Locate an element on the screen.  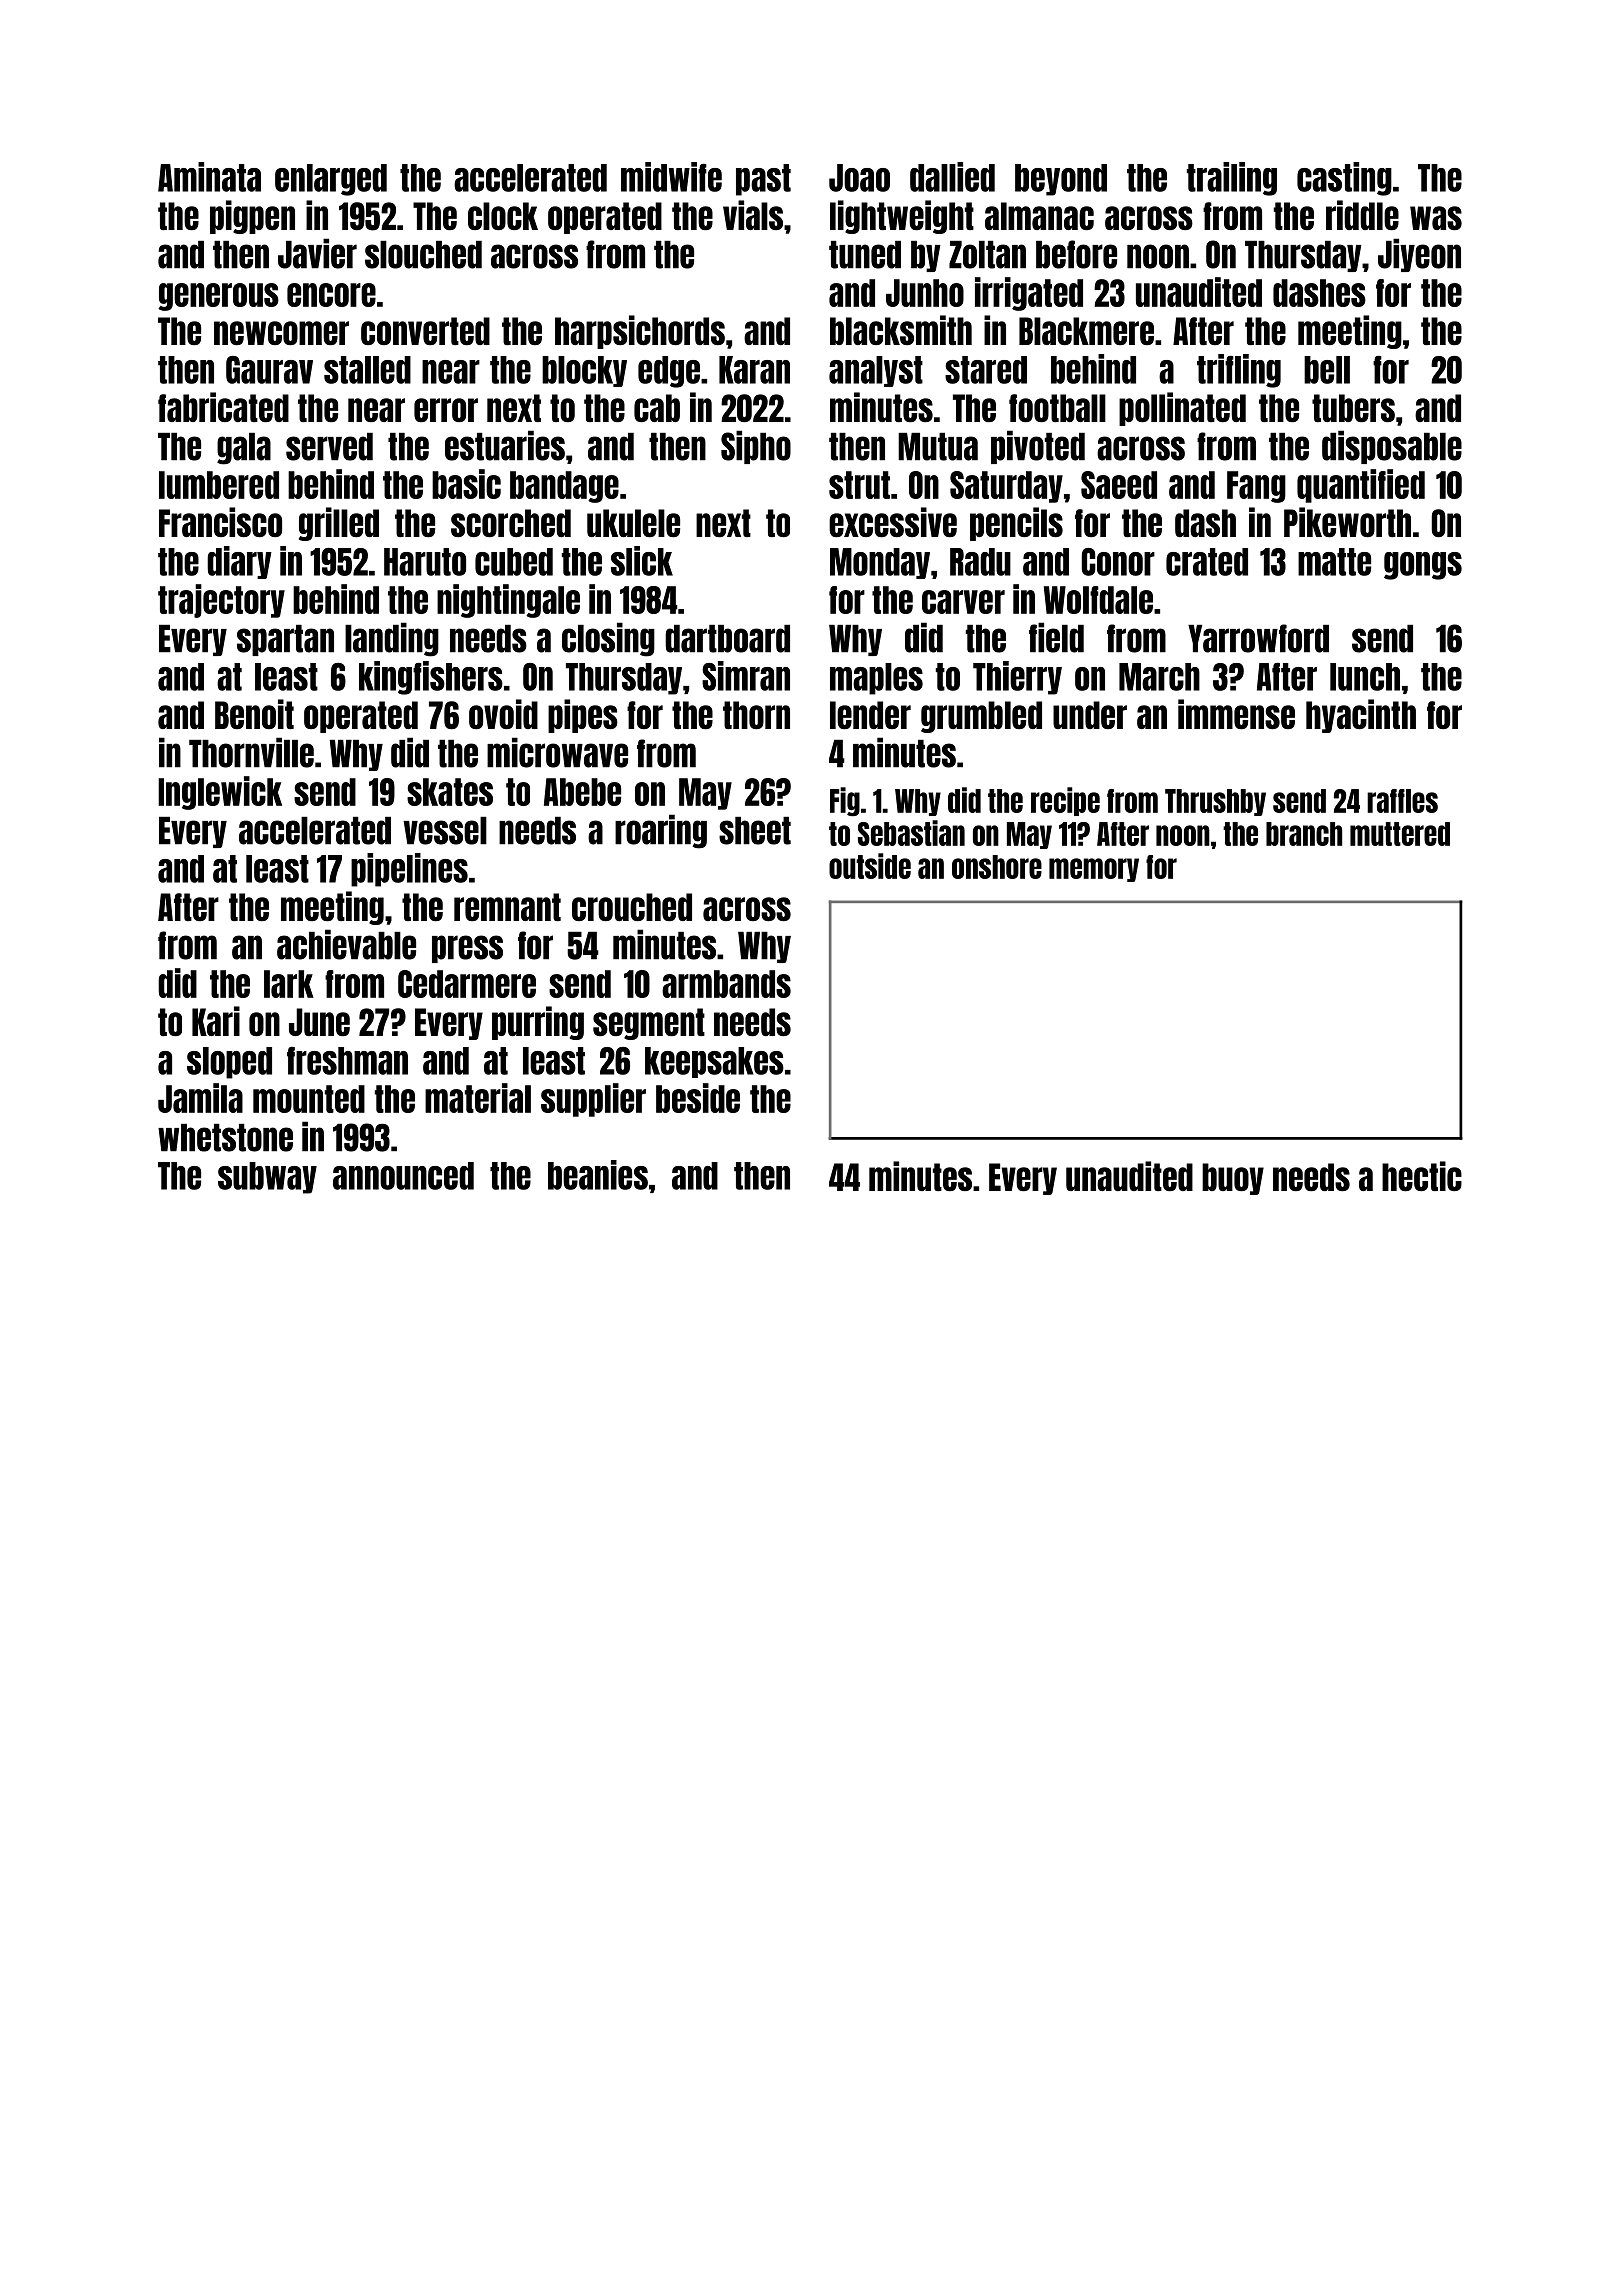
Aminata is located at coordinates (209, 177).
